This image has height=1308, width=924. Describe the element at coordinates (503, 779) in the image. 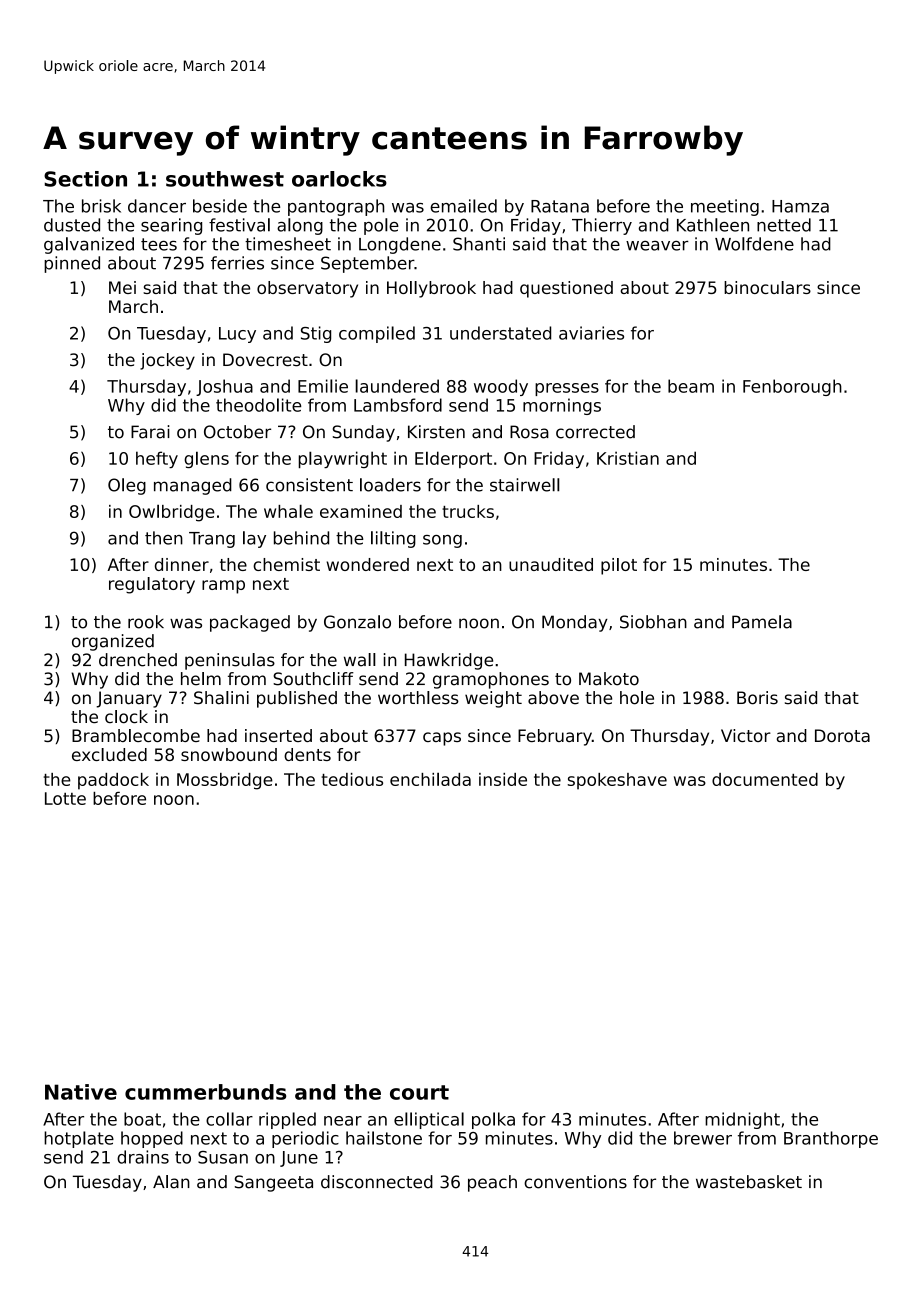

I see `inside` at that location.
